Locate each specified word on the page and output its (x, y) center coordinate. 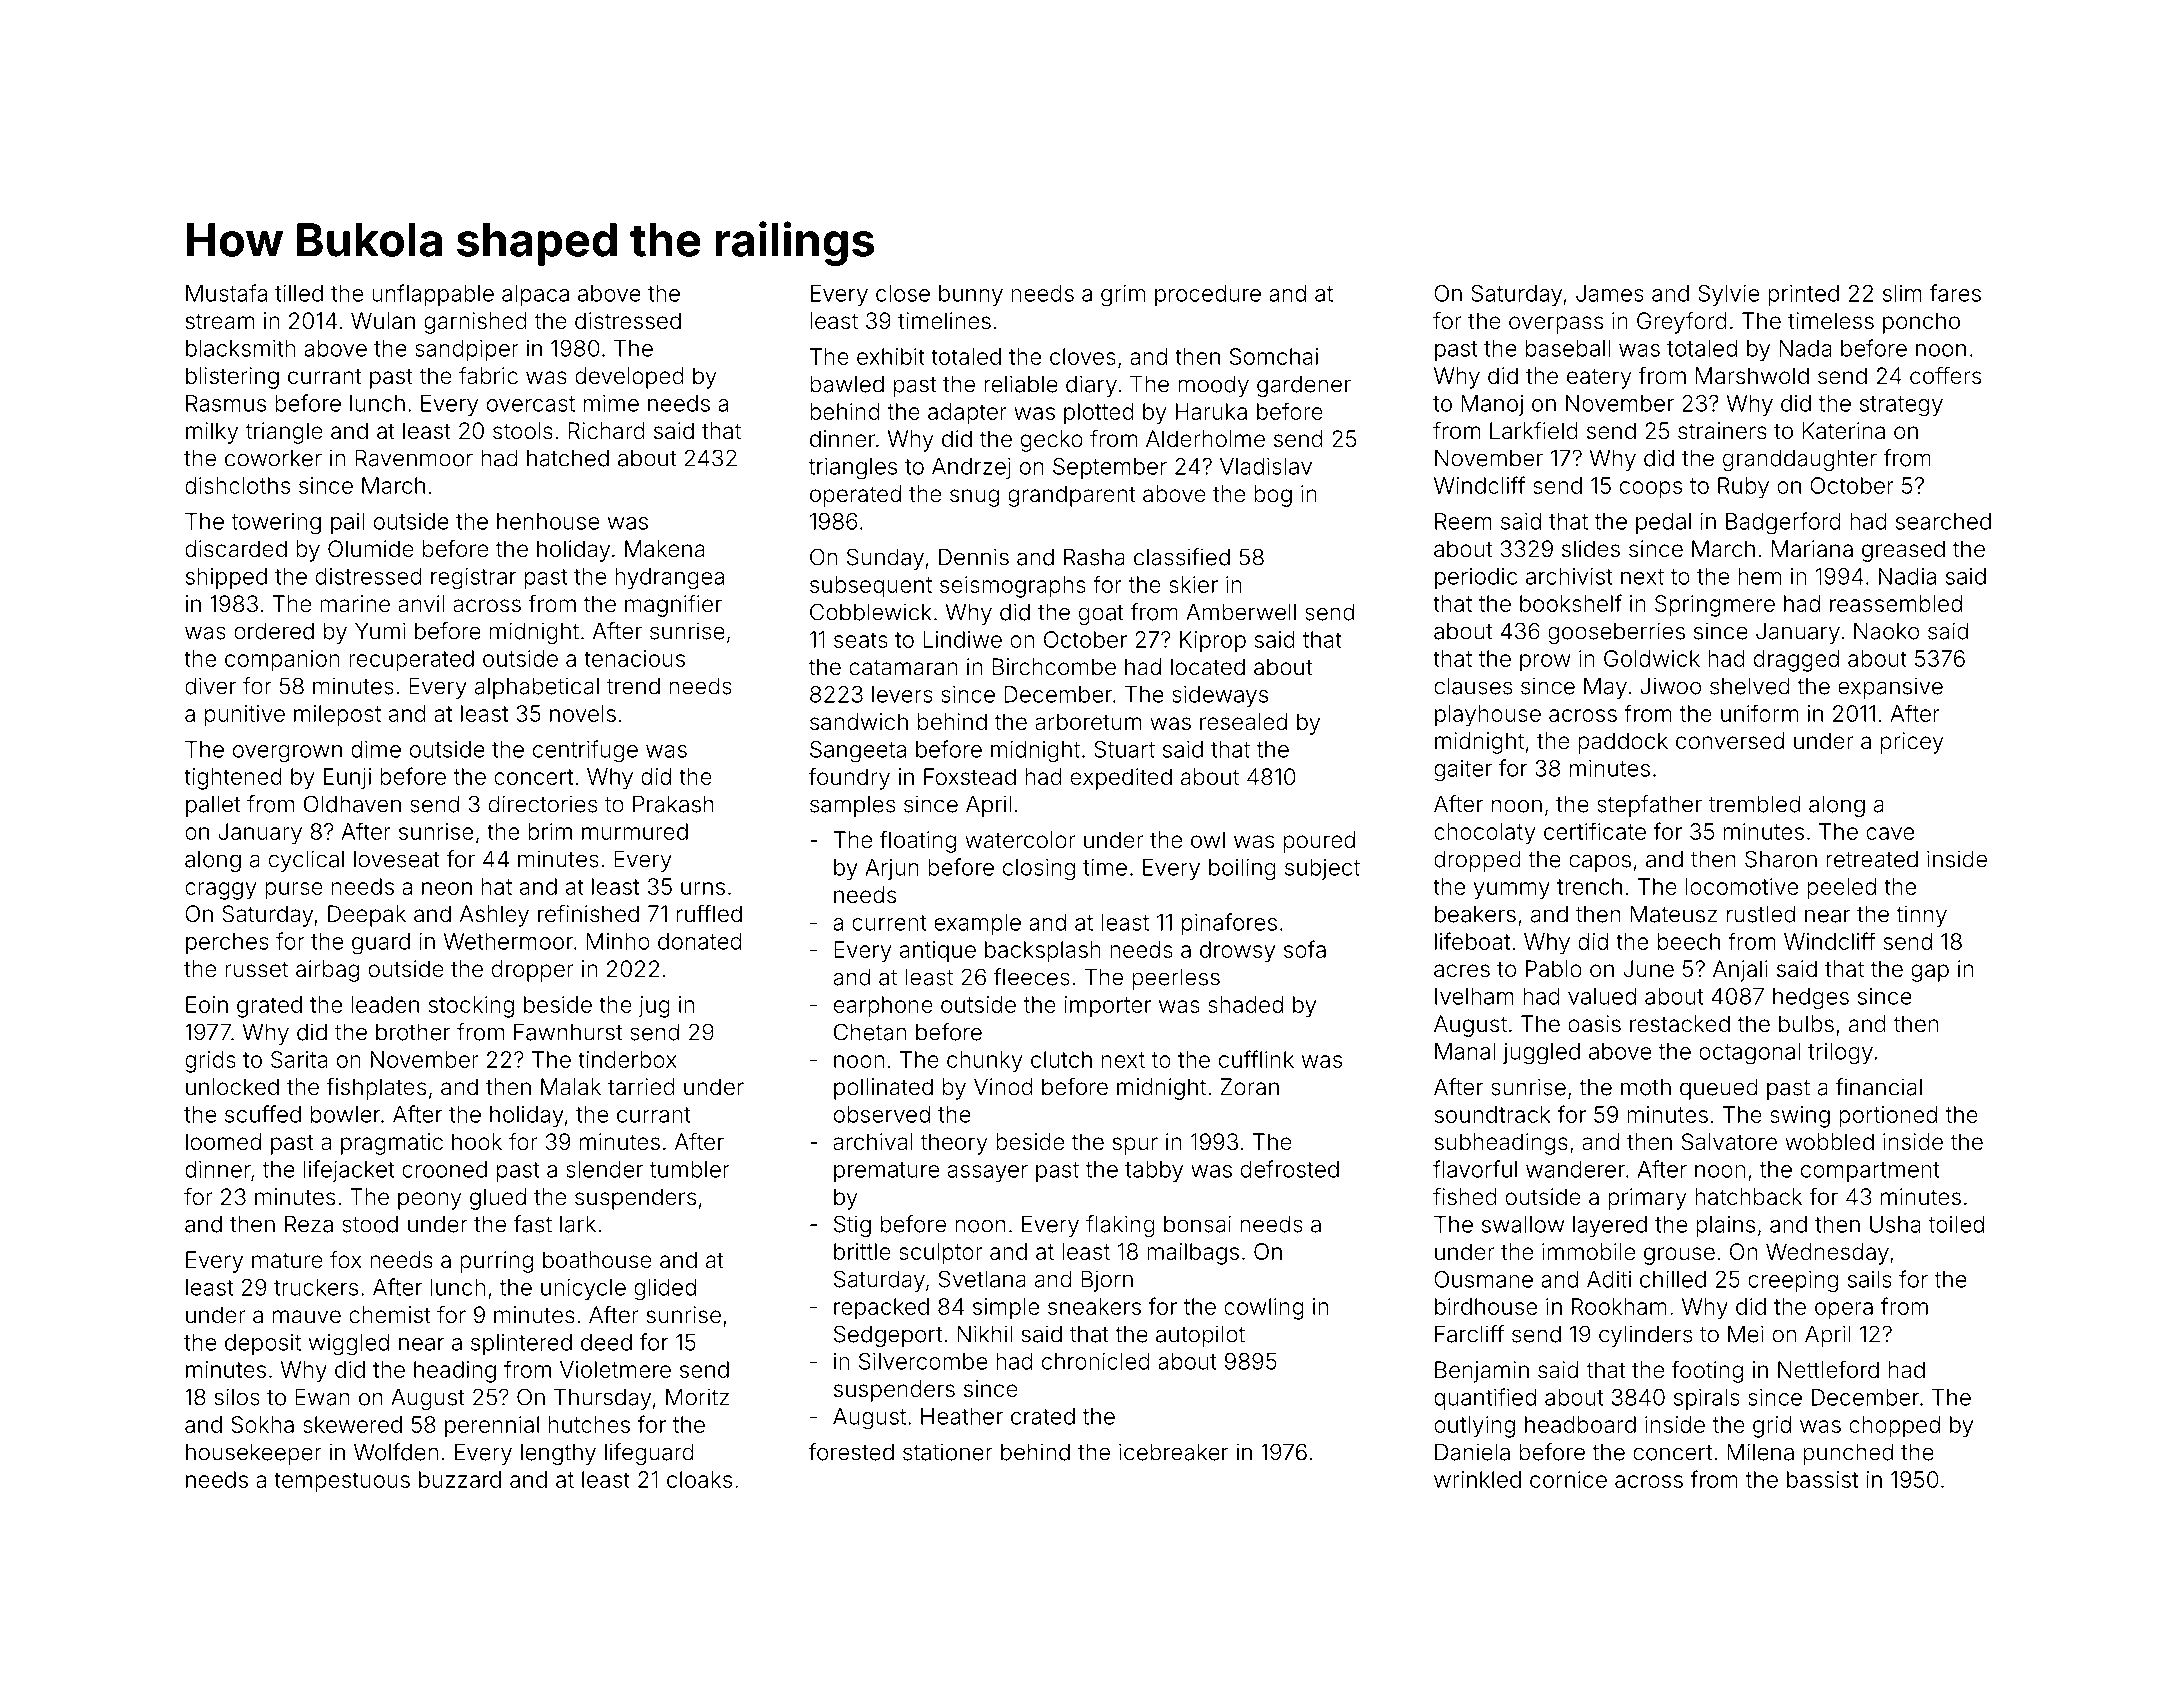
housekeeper (254, 1454)
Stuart (1124, 749)
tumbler (690, 1169)
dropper (533, 971)
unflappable (433, 295)
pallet (213, 806)
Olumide (371, 549)
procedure (1208, 295)
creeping (1793, 1282)
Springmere (1715, 606)
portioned (1888, 1117)
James (1610, 293)
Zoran (1250, 1087)
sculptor (941, 1254)
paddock (1623, 743)
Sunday (885, 559)
